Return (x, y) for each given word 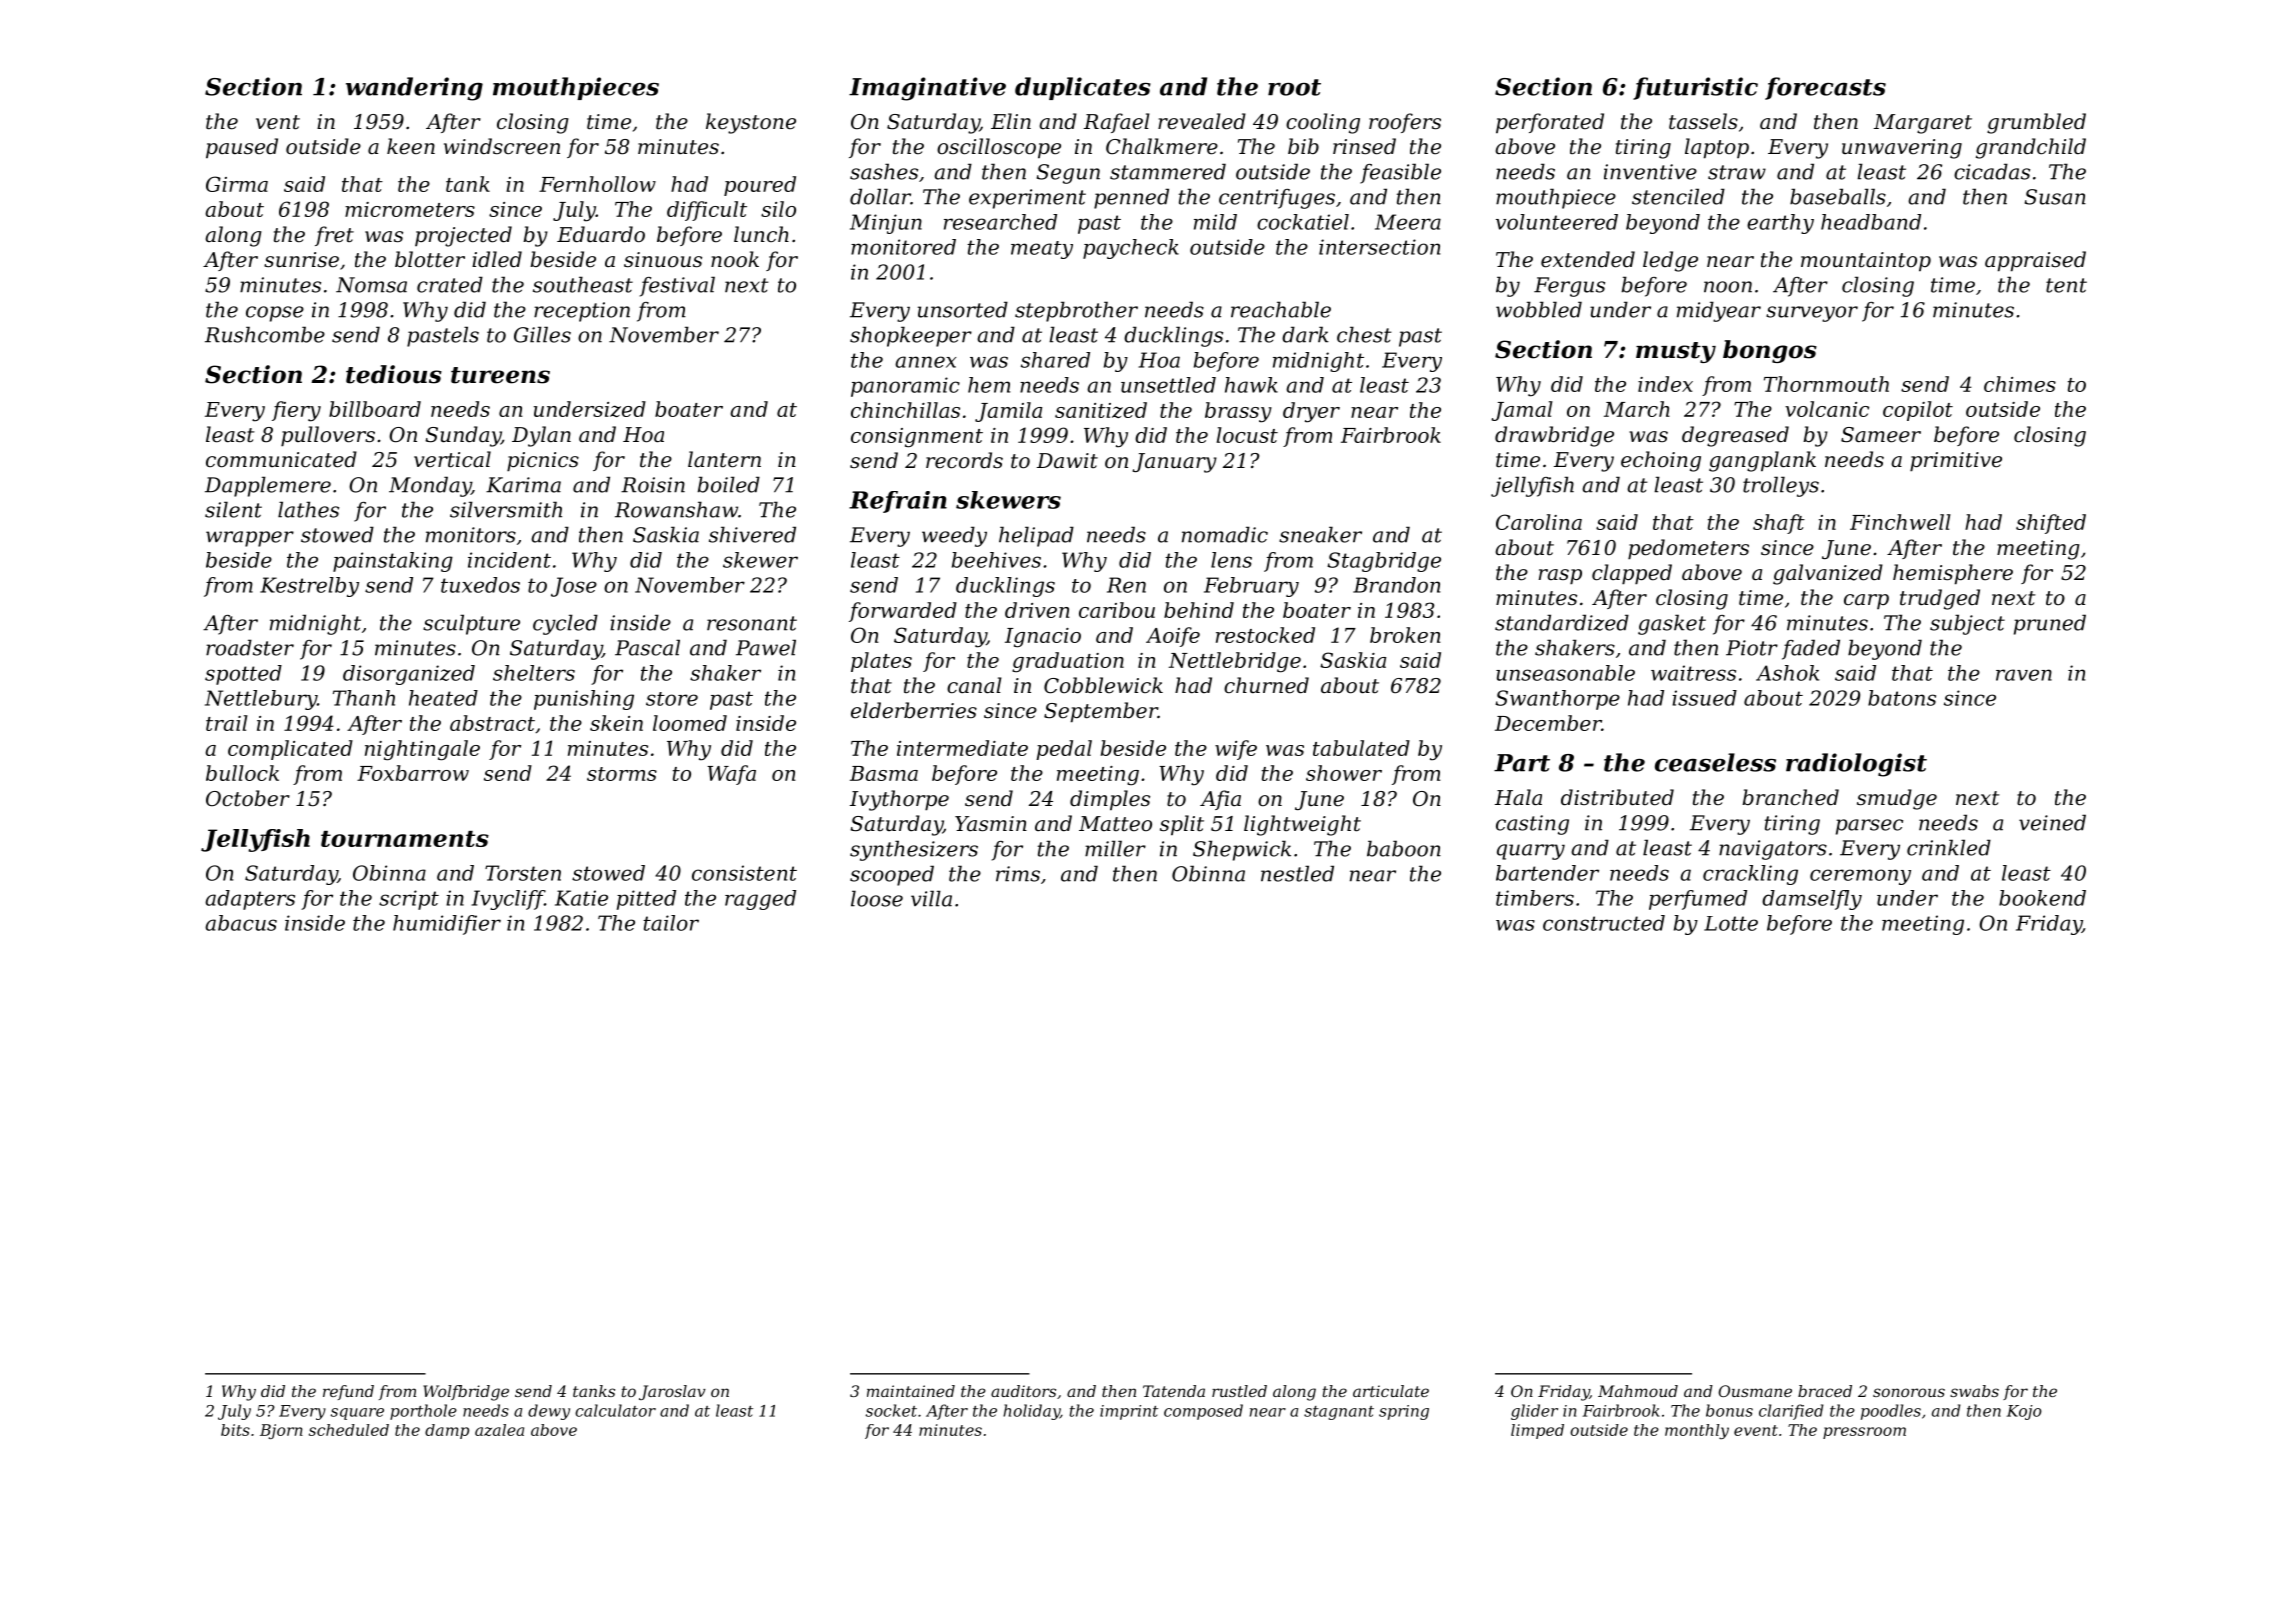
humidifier (447, 925)
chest (1364, 334)
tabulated (1361, 748)
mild (1215, 222)
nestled (1297, 873)
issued (1704, 698)
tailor (671, 923)
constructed (1604, 923)
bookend (2042, 898)
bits (235, 1430)
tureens (500, 375)
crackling (1750, 875)
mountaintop (1866, 262)
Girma (237, 184)
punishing (584, 700)
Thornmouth (1826, 384)
